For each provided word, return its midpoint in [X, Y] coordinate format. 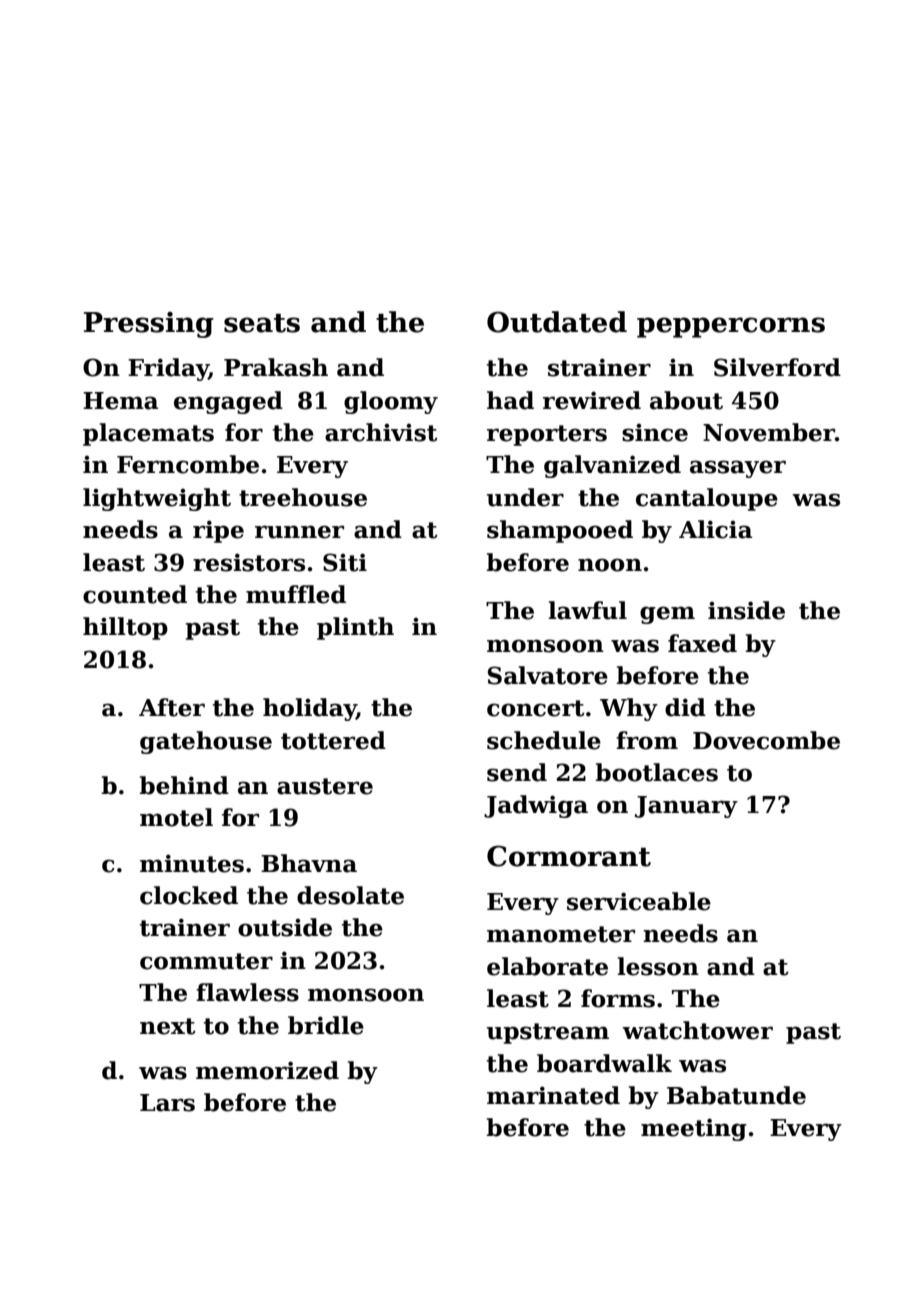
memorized [267, 1070]
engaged [228, 402]
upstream [548, 1033]
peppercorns [731, 327]
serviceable [639, 901]
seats [262, 323]
